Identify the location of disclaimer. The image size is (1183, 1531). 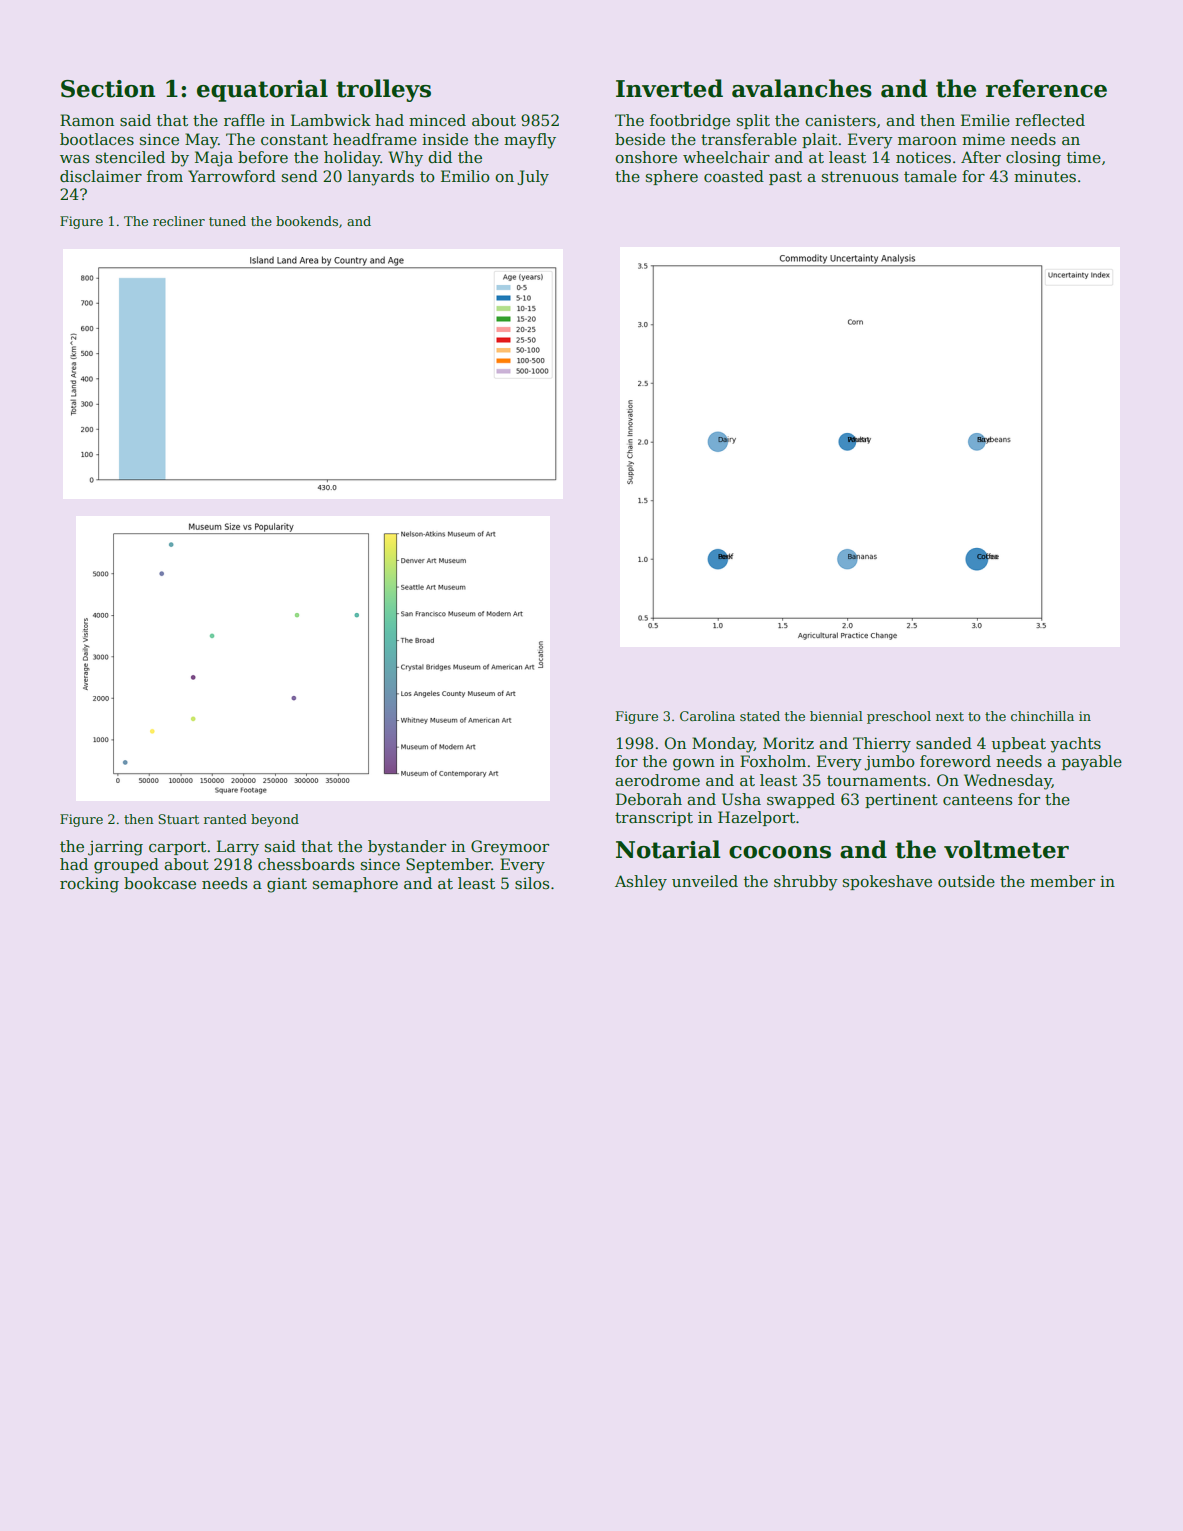
(101, 176).
